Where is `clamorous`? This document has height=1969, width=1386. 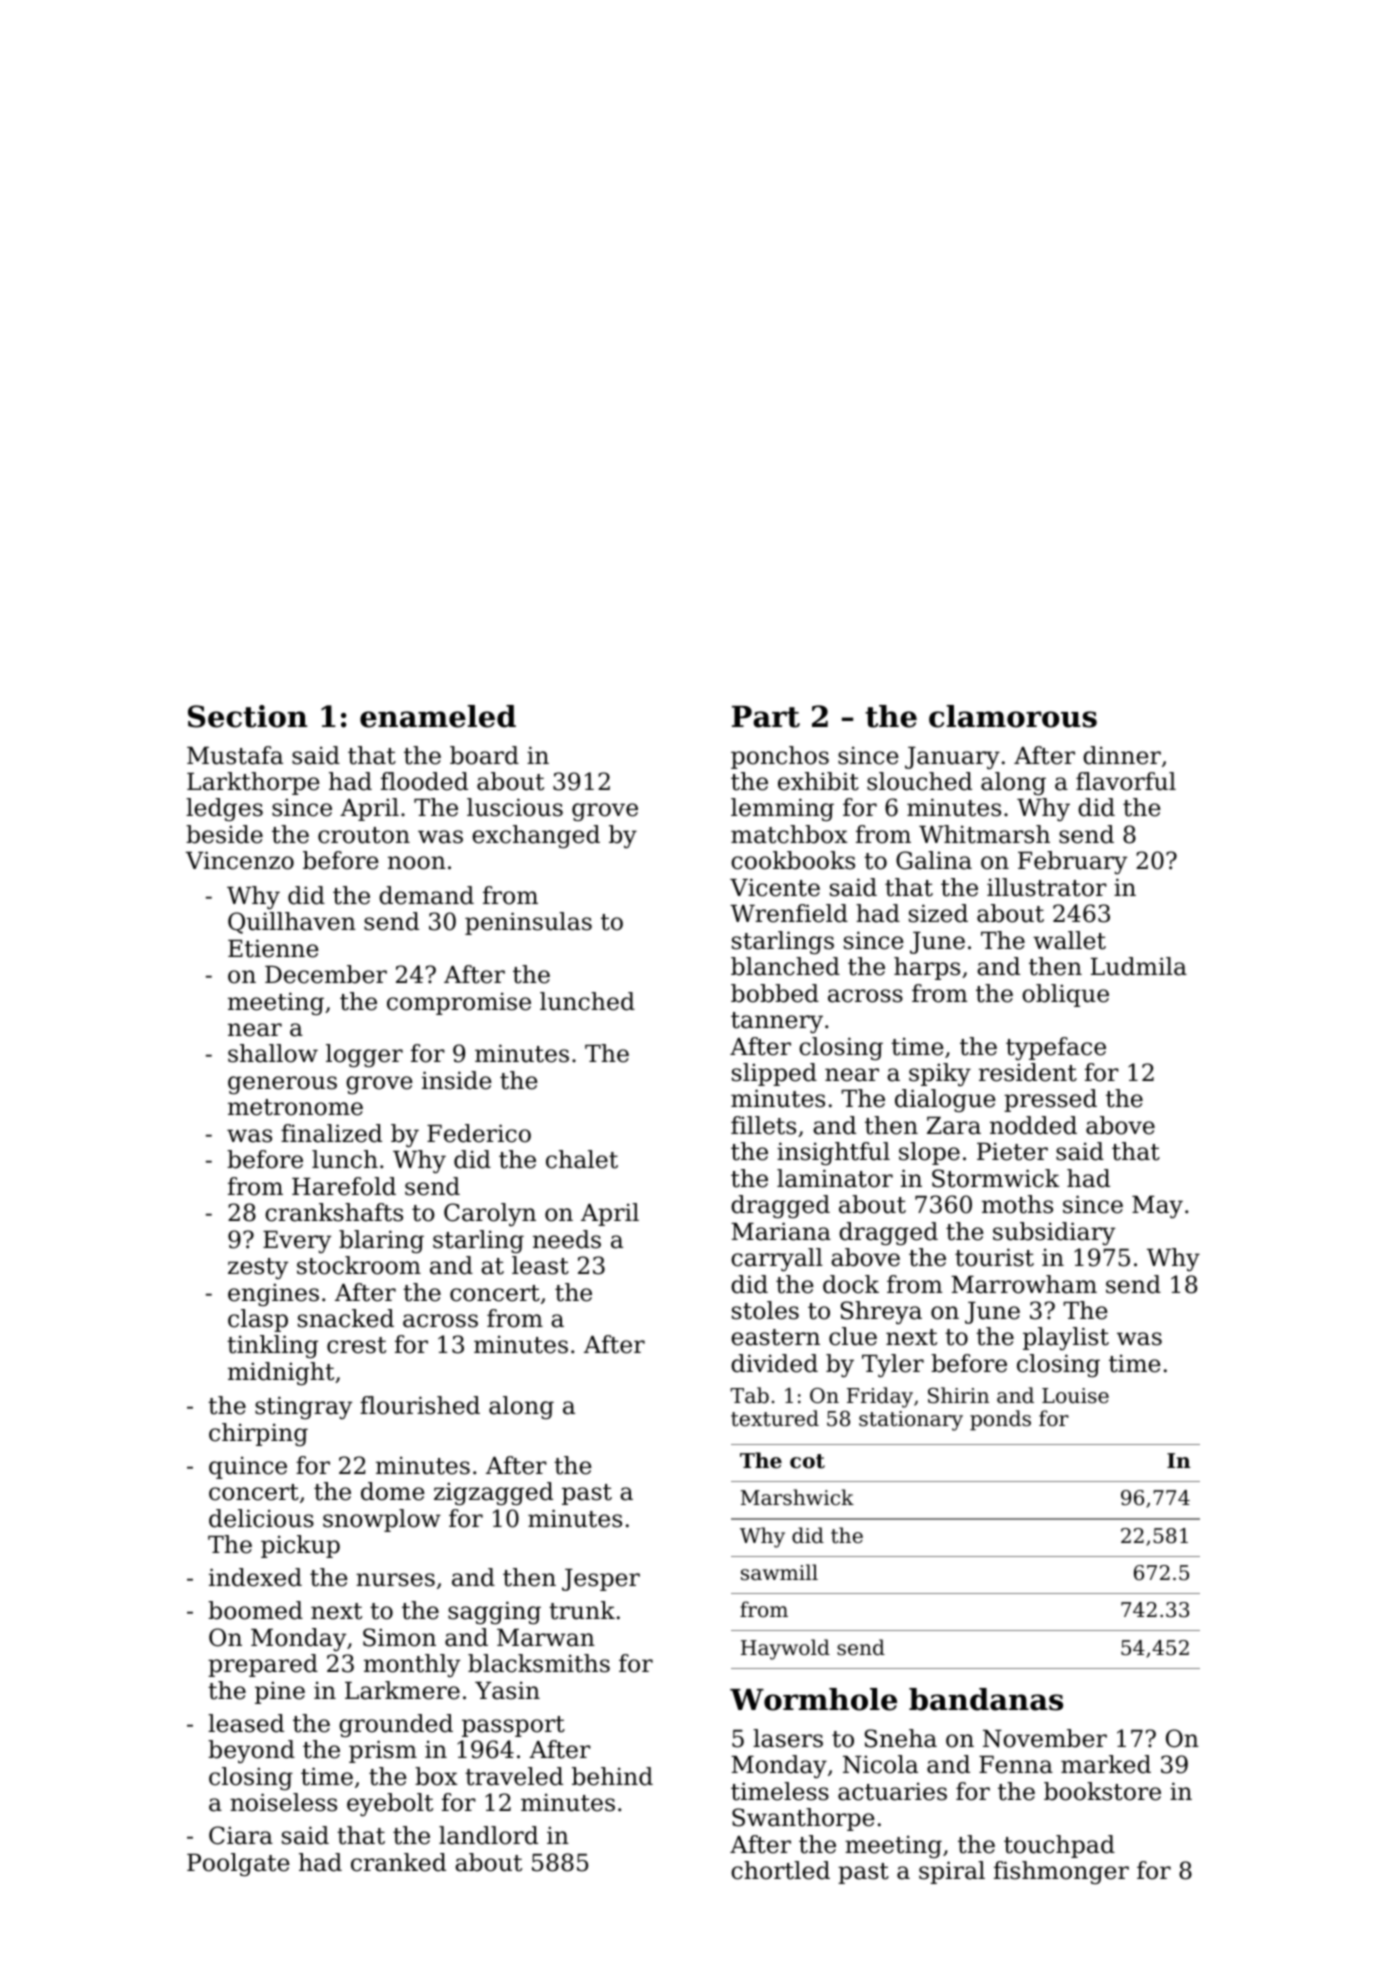 clamorous is located at coordinates (1013, 716).
